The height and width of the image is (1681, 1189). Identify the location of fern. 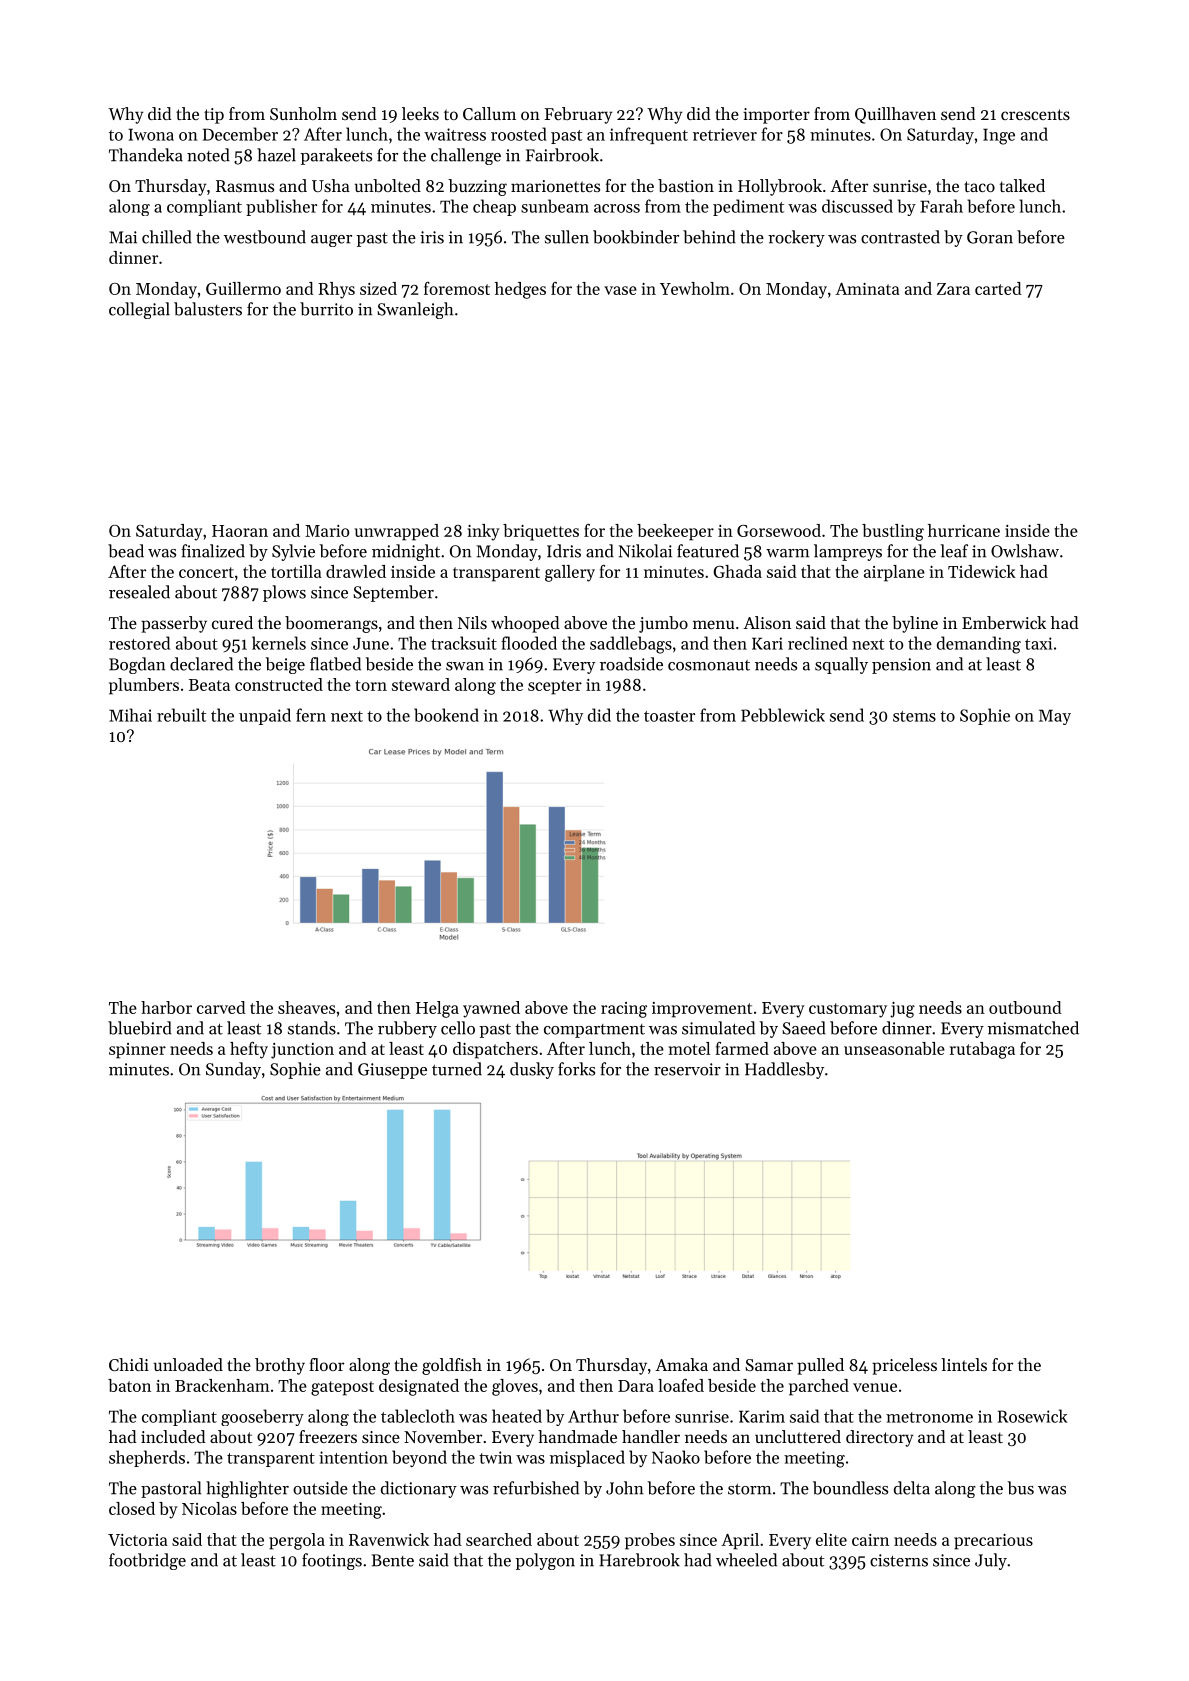
(311, 715).
